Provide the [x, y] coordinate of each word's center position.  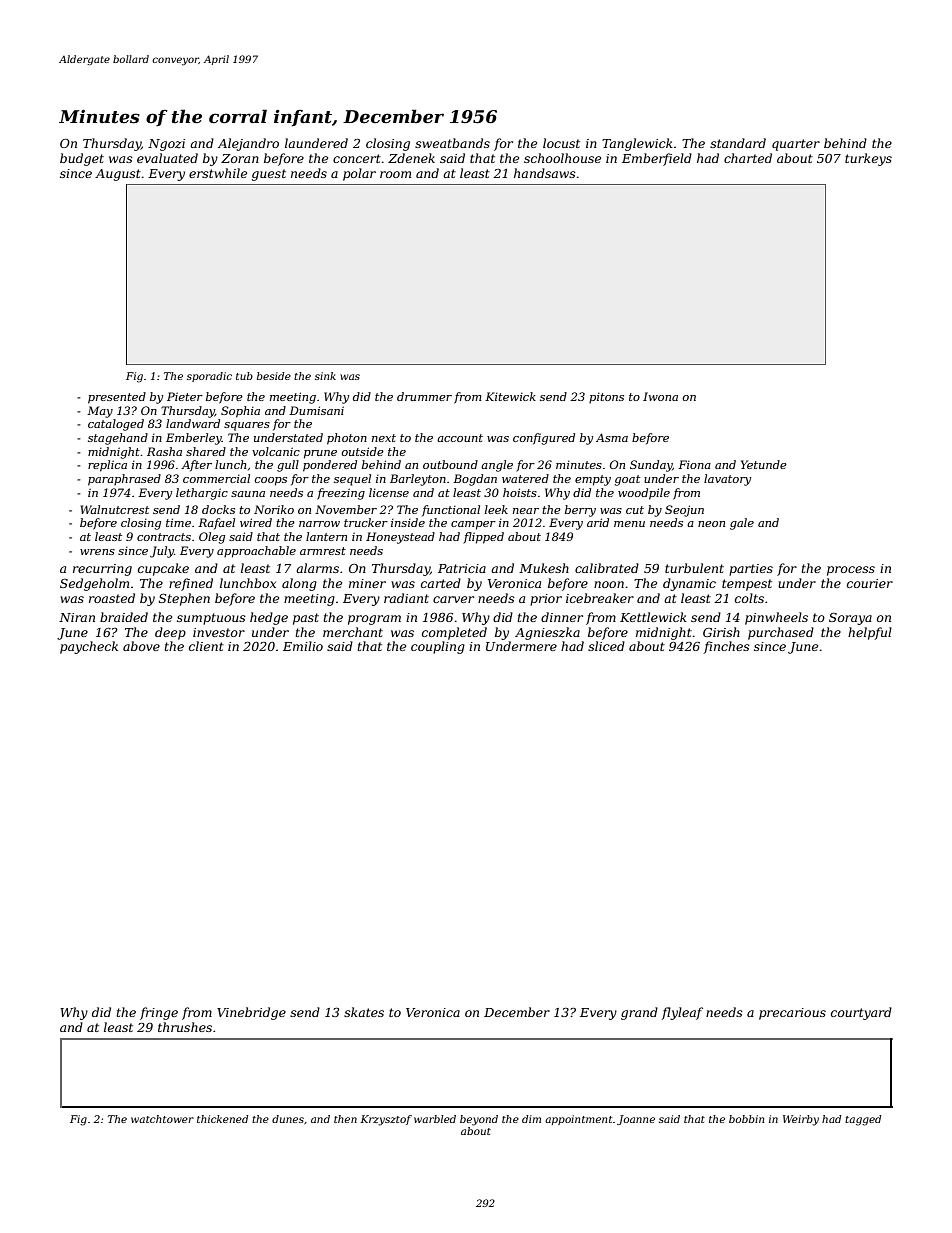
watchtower [162, 1119]
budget [82, 159]
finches [726, 647]
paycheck [89, 647]
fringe [159, 1013]
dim [531, 1119]
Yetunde [764, 464]
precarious [792, 1014]
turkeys [868, 159]
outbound [450, 464]
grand [639, 1013]
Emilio [303, 646]
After [196, 466]
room [395, 174]
